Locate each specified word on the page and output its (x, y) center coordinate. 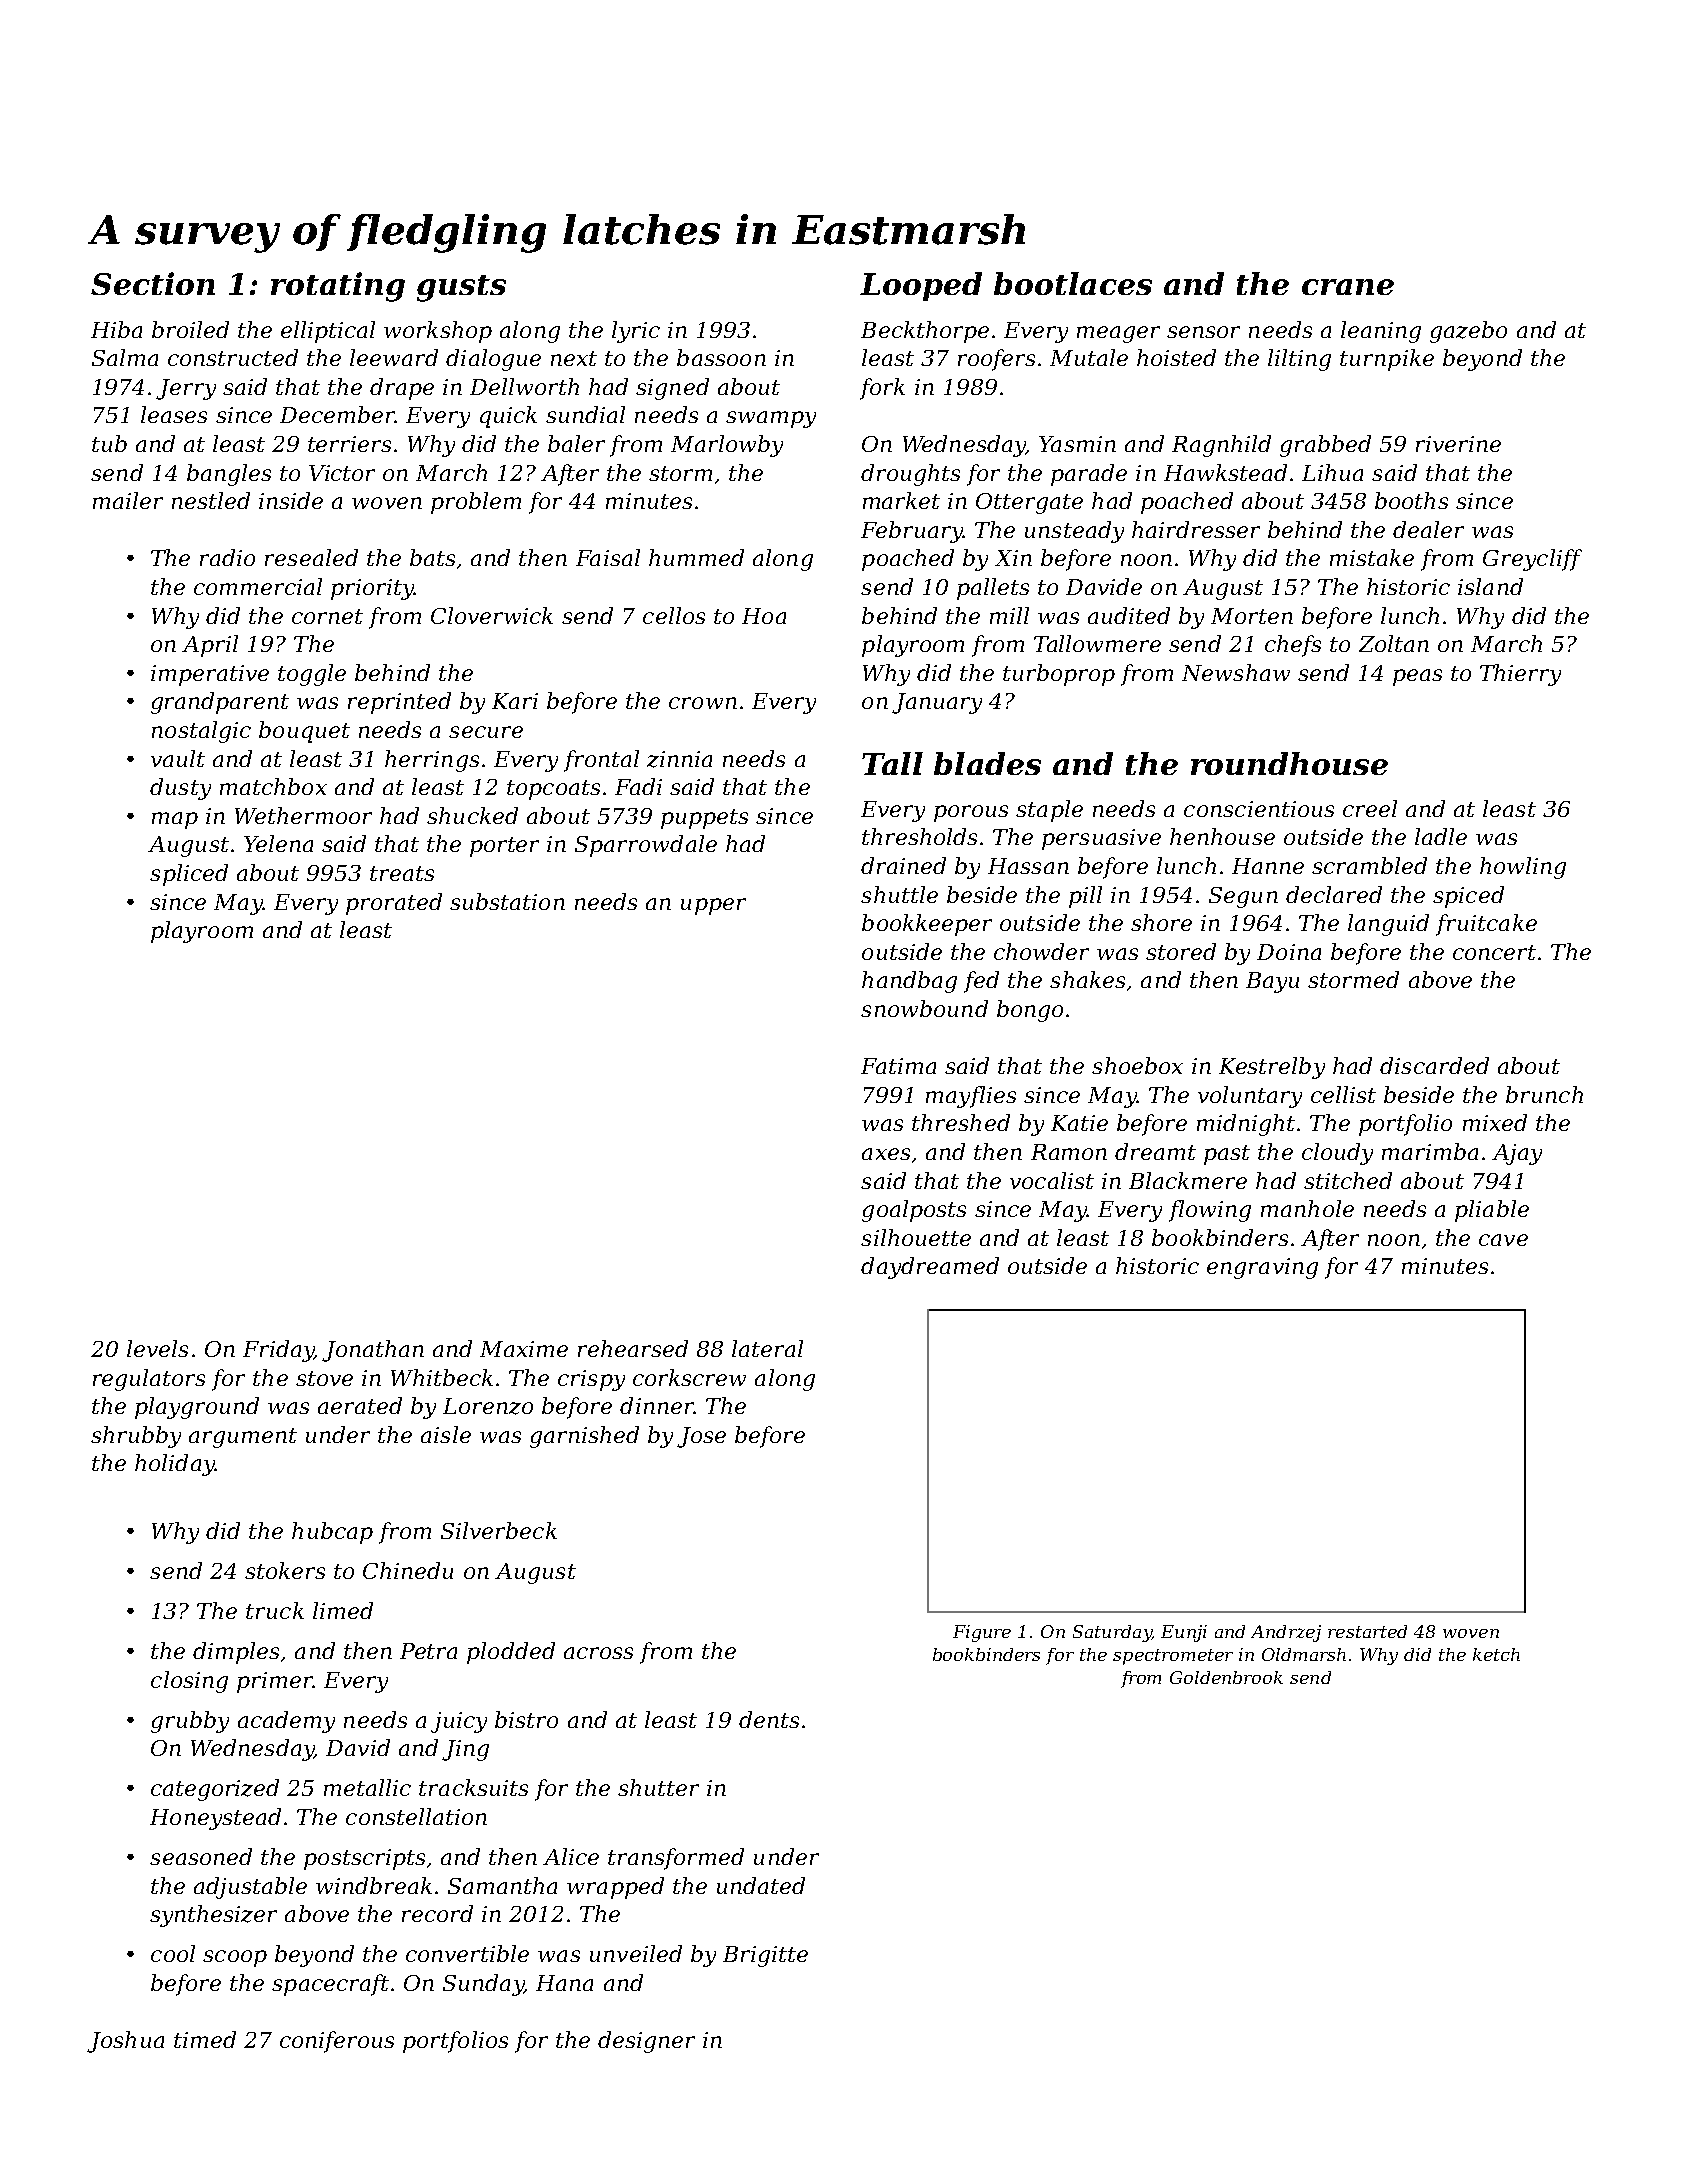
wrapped (615, 1888)
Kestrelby (1272, 1068)
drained (903, 865)
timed (205, 2039)
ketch (1496, 1654)
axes (886, 1154)
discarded (1434, 1065)
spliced (189, 875)
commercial (258, 586)
